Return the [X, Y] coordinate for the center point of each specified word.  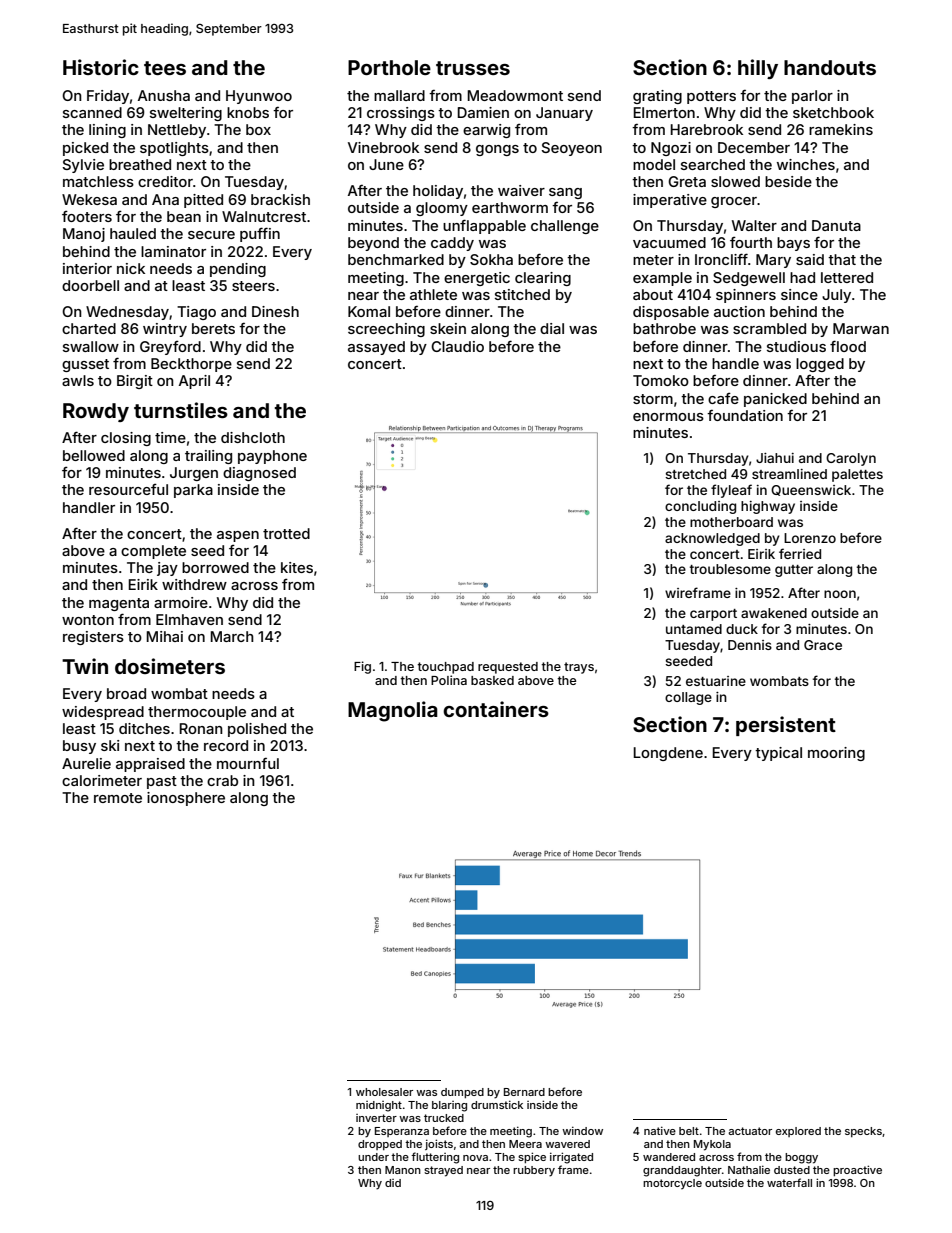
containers [496, 709]
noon [840, 594]
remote [118, 798]
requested [508, 668]
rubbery [534, 1171]
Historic [101, 67]
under [373, 1157]
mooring [836, 754]
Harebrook [707, 129]
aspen [238, 536]
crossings [401, 114]
